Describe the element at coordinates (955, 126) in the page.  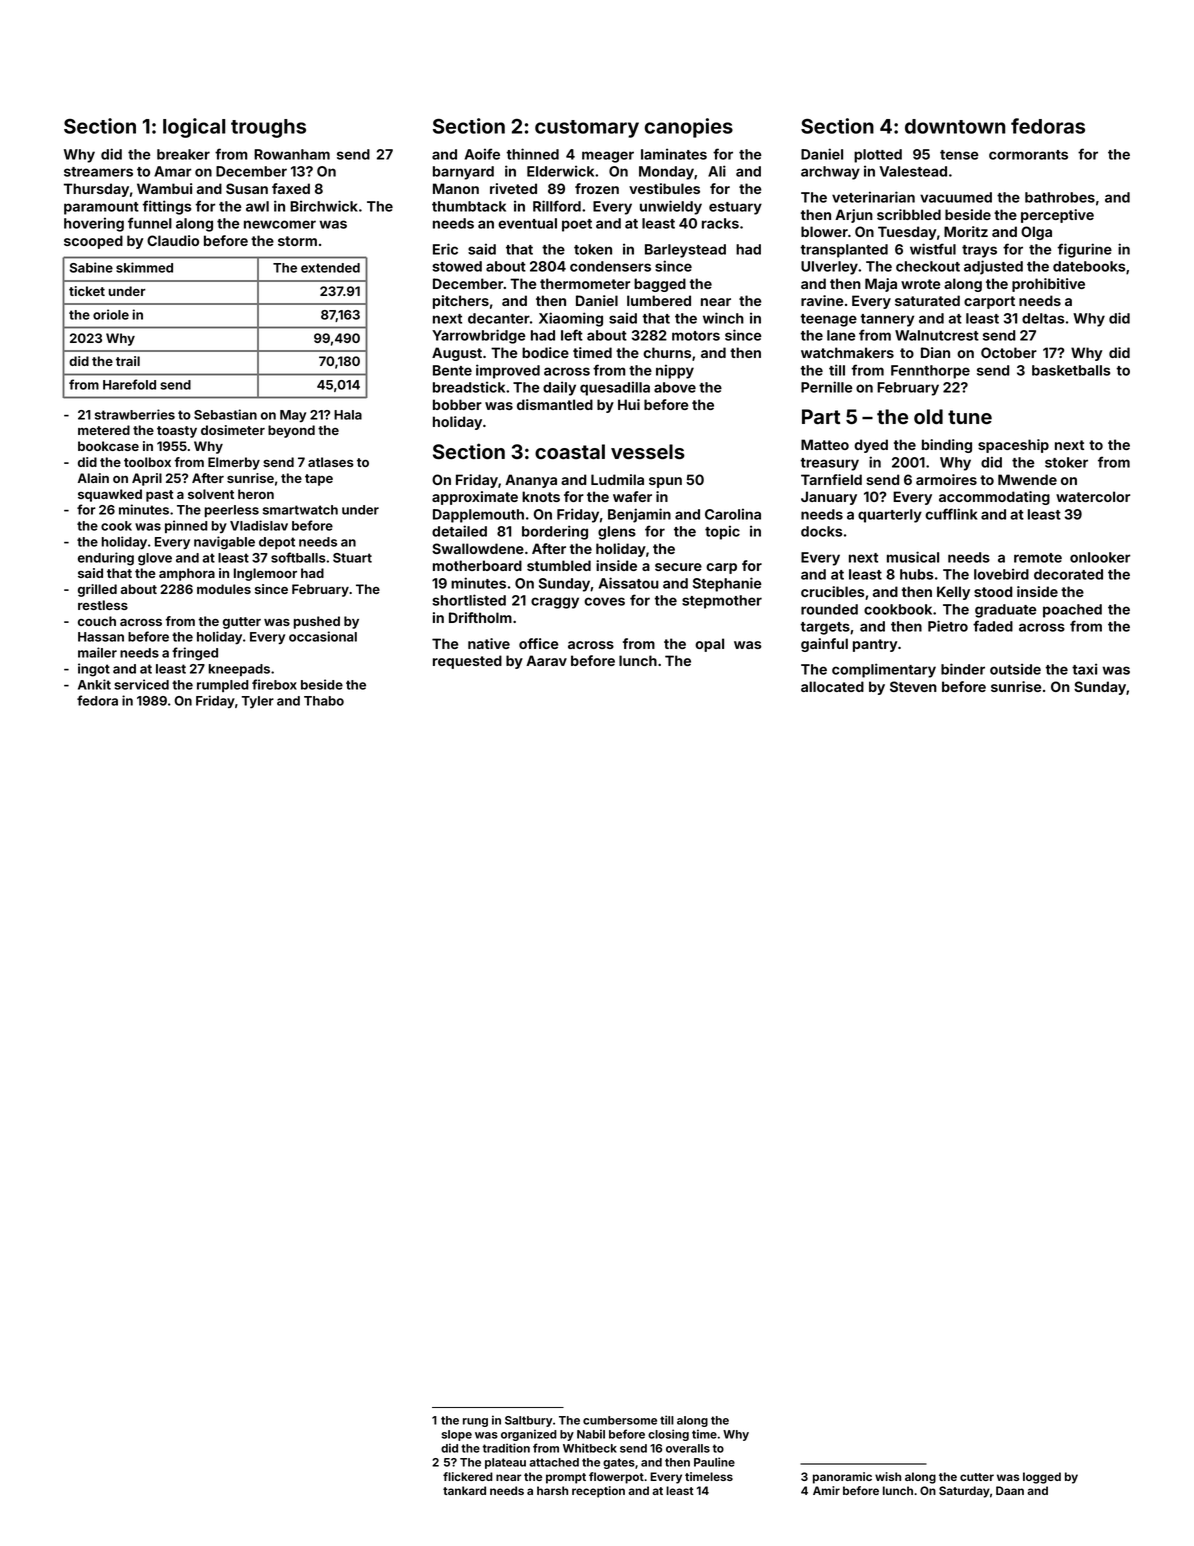
I see `downtown` at that location.
